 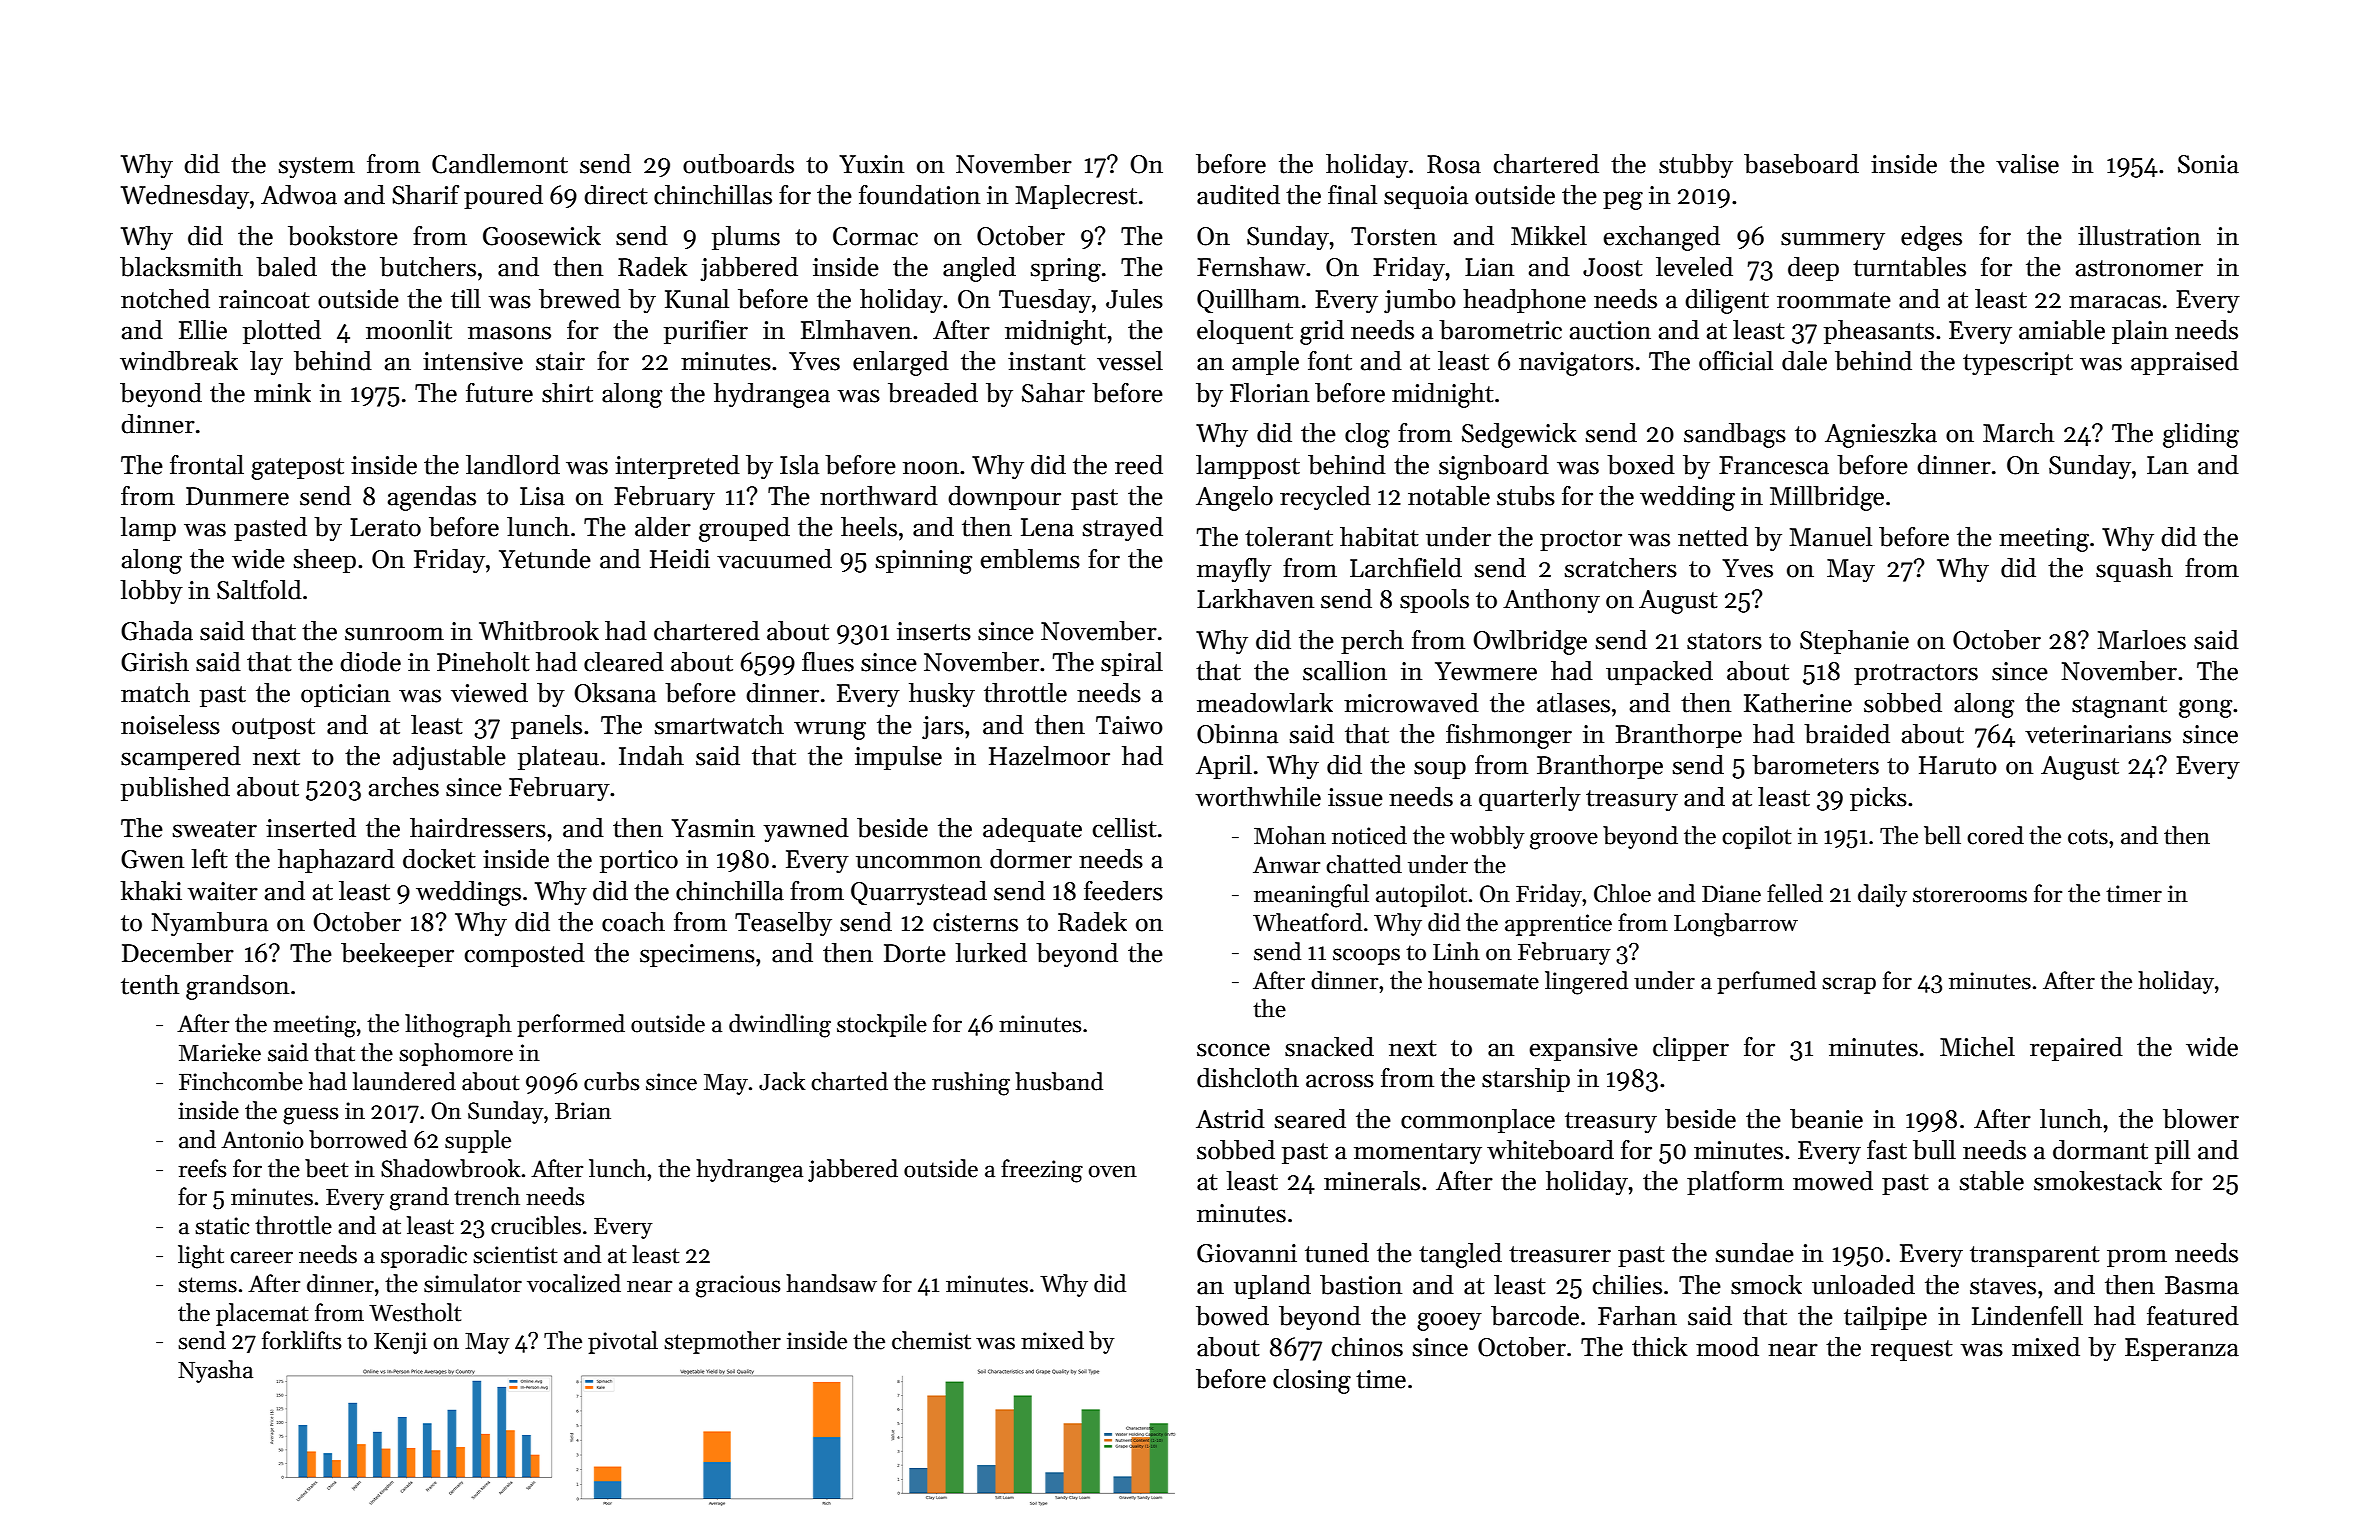 What do you see at coordinates (1345, 671) in the screenshot?
I see `scallion` at bounding box center [1345, 671].
